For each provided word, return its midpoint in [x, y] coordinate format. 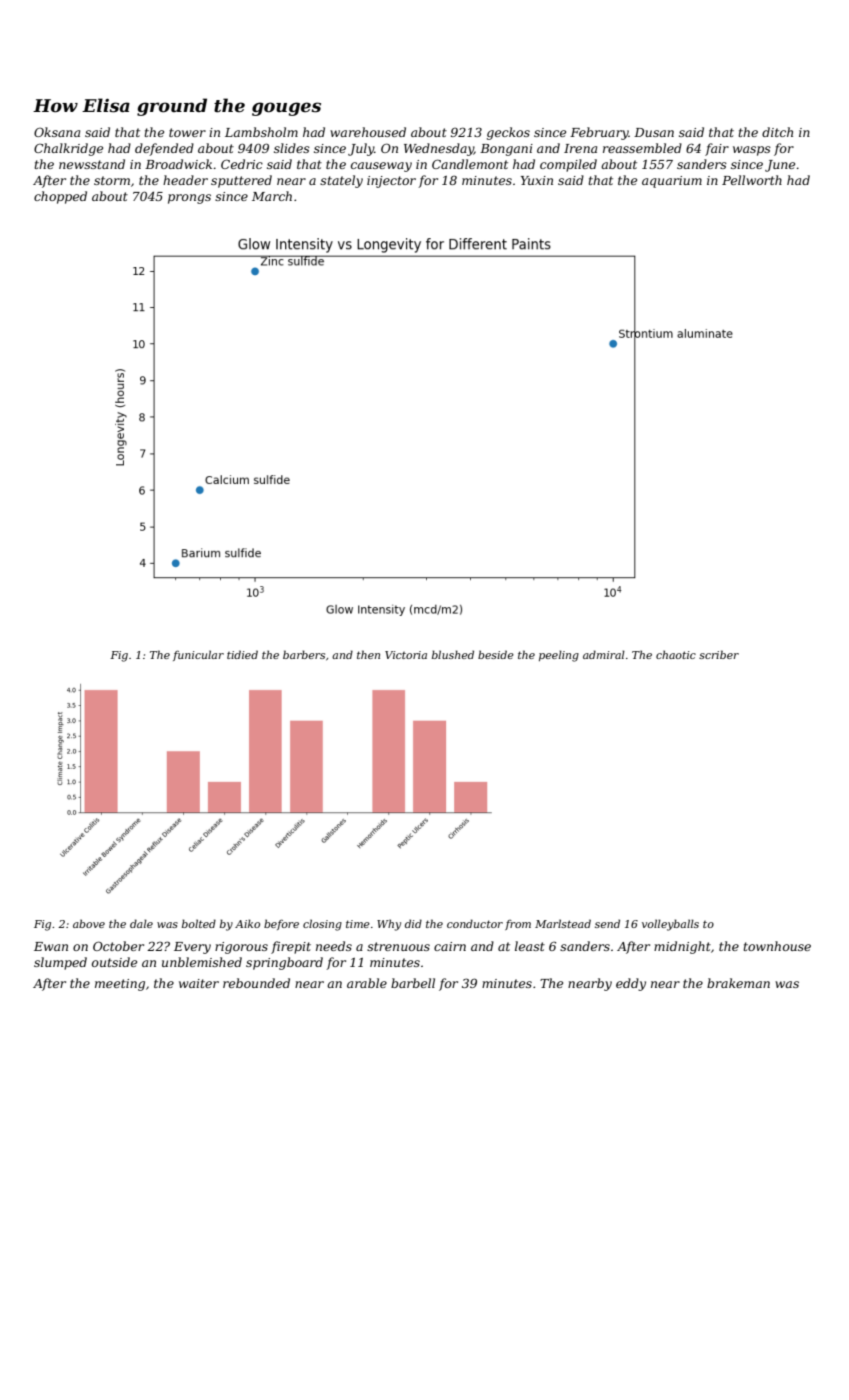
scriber [719, 654]
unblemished [202, 962]
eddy [631, 984]
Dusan [654, 132]
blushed [453, 654]
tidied [242, 654]
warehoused [368, 132]
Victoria [406, 655]
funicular [198, 655]
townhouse [777, 946]
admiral [604, 654]
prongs [189, 199]
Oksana [57, 132]
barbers [304, 654]
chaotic [676, 654]
